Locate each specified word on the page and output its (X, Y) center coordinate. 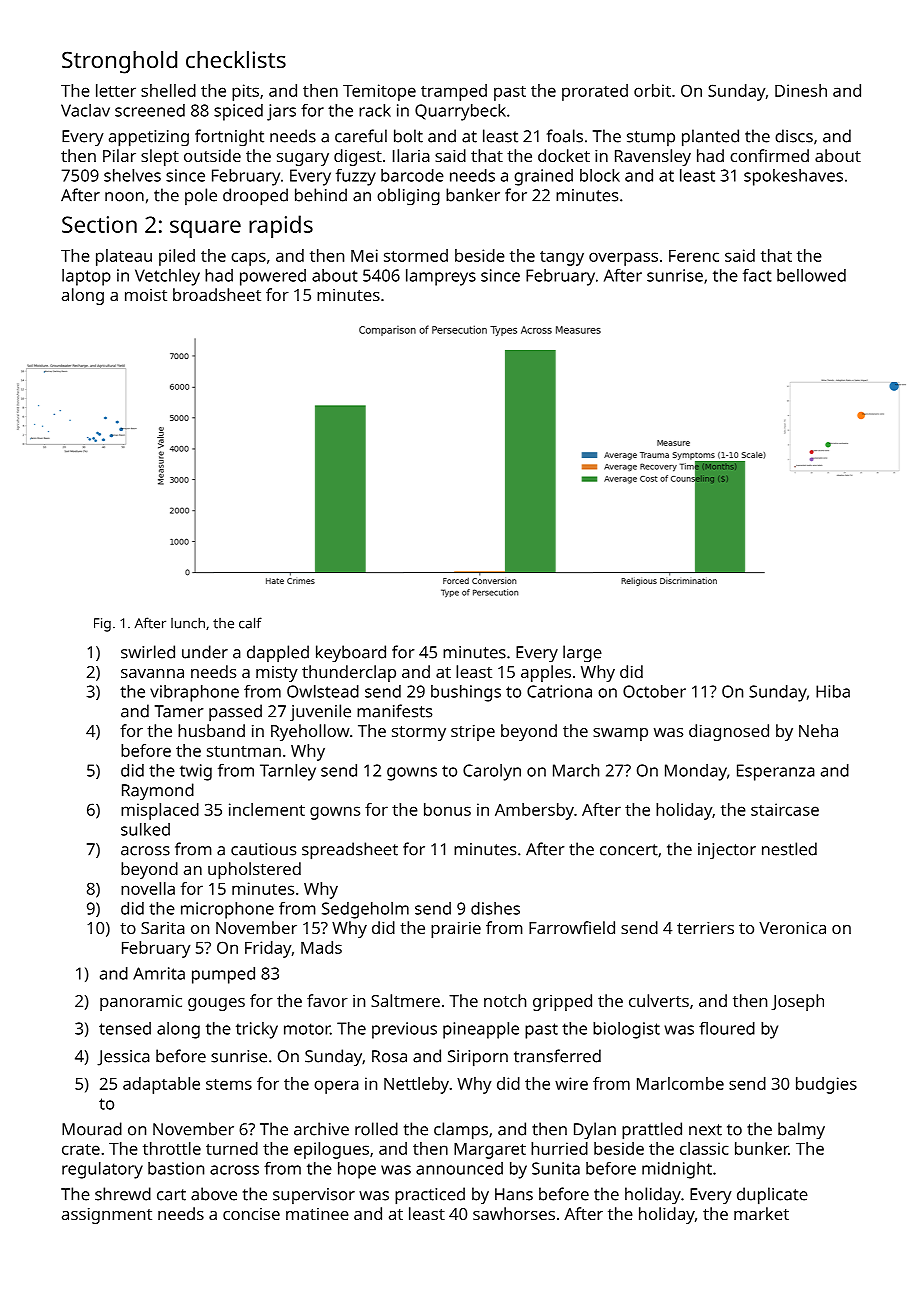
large (582, 653)
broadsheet (217, 294)
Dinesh (801, 90)
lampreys (441, 277)
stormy (419, 733)
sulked (145, 829)
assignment (107, 1216)
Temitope (379, 92)
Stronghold (119, 62)
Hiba (833, 691)
